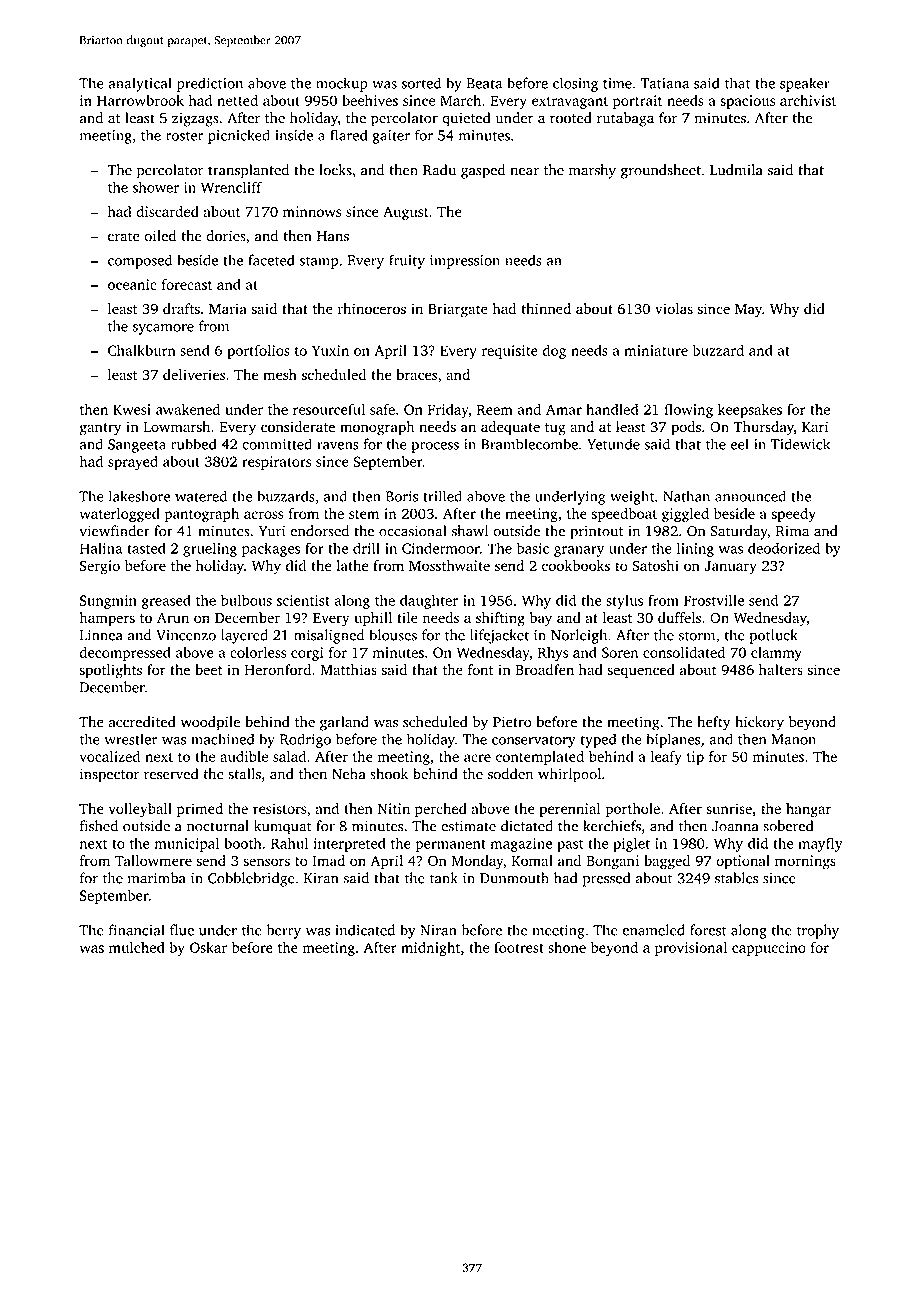 The width and height of the screenshot is (924, 1314). Describe the element at coordinates (688, 410) in the screenshot. I see `flowing` at that location.
